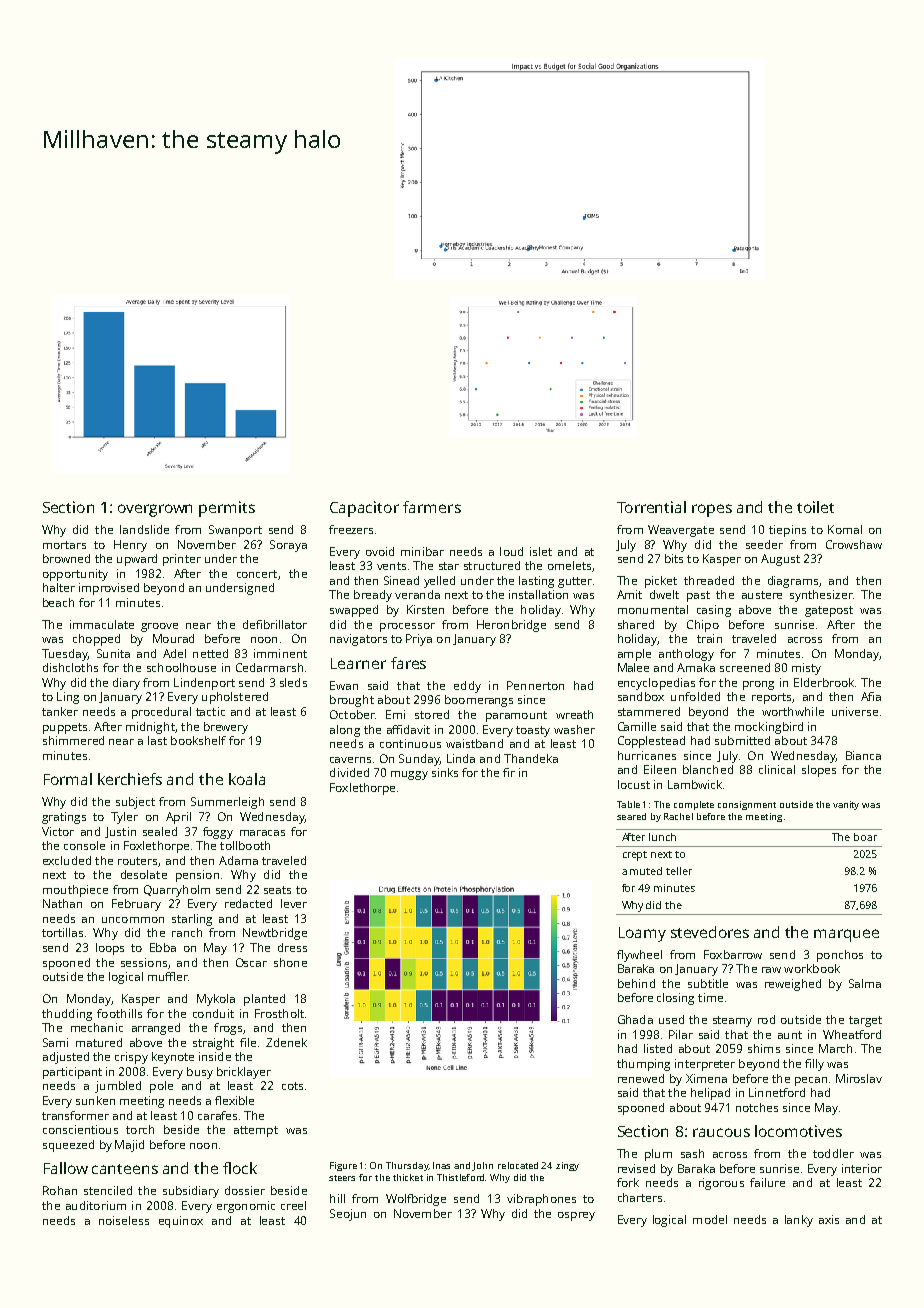 The width and height of the screenshot is (924, 1308). What do you see at coordinates (811, 1081) in the screenshot?
I see `pecan` at bounding box center [811, 1081].
